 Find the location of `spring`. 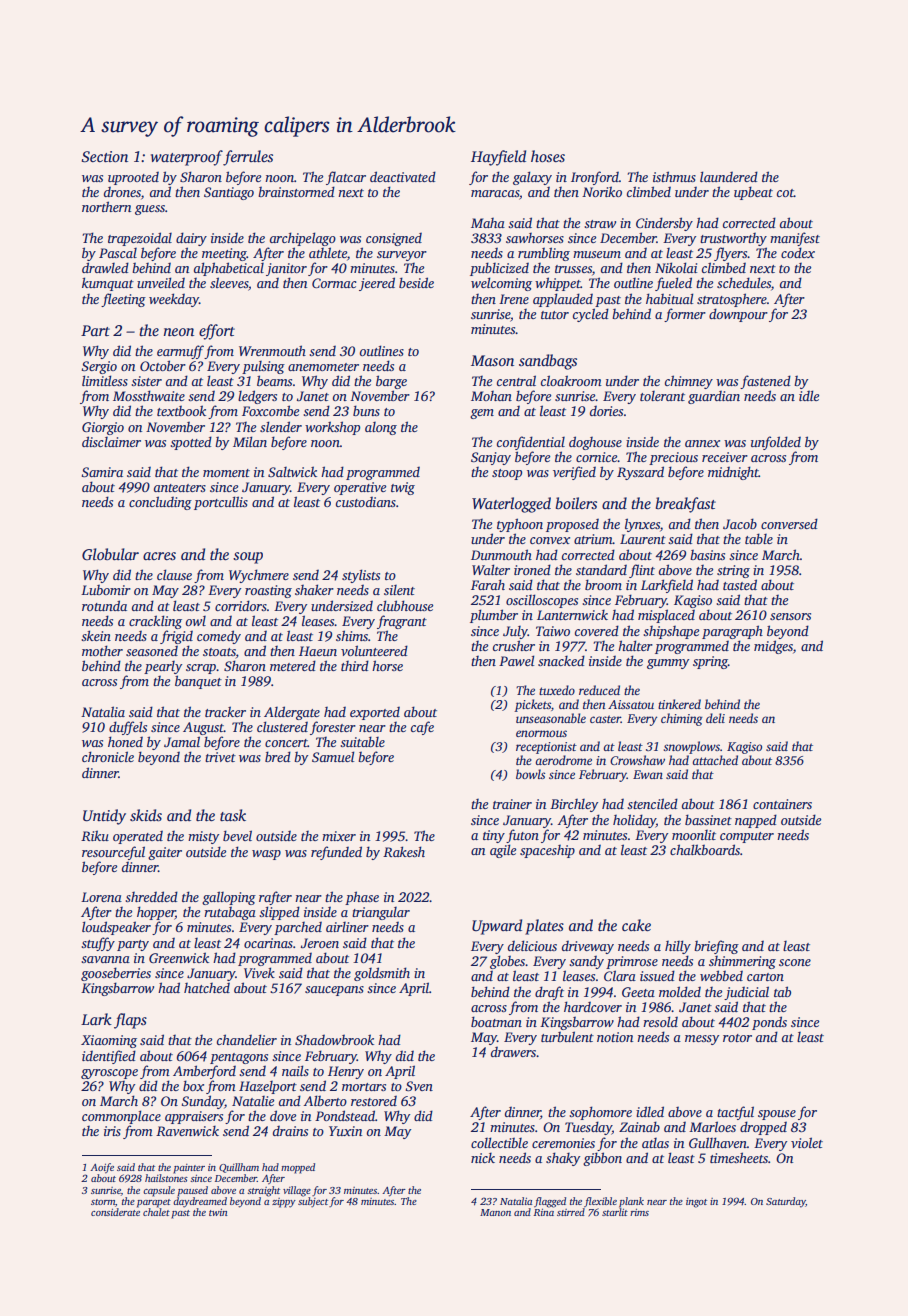

spring is located at coordinates (710, 662).
